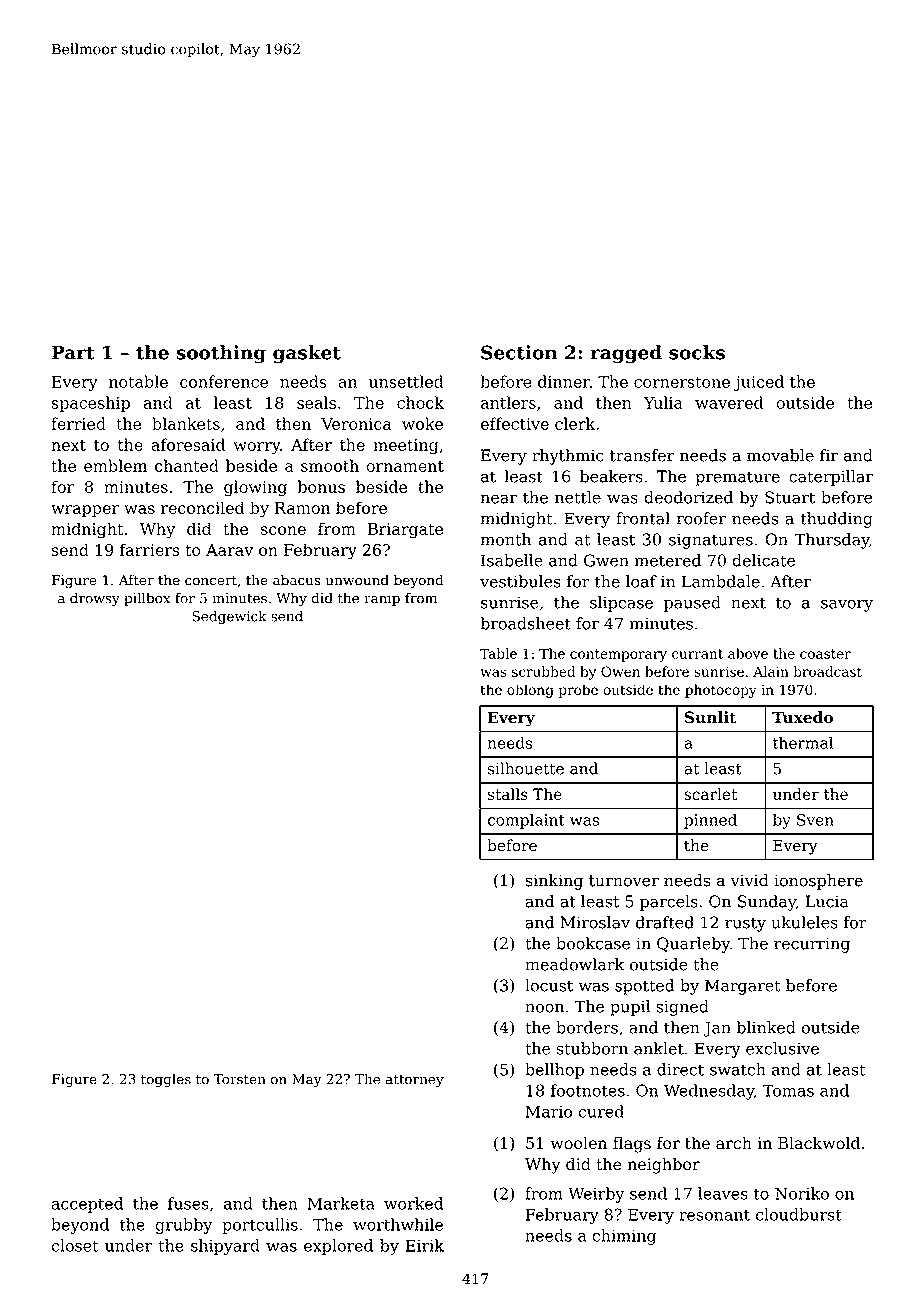 The image size is (924, 1308). Describe the element at coordinates (166, 1080) in the page. I see `toggles` at that location.
